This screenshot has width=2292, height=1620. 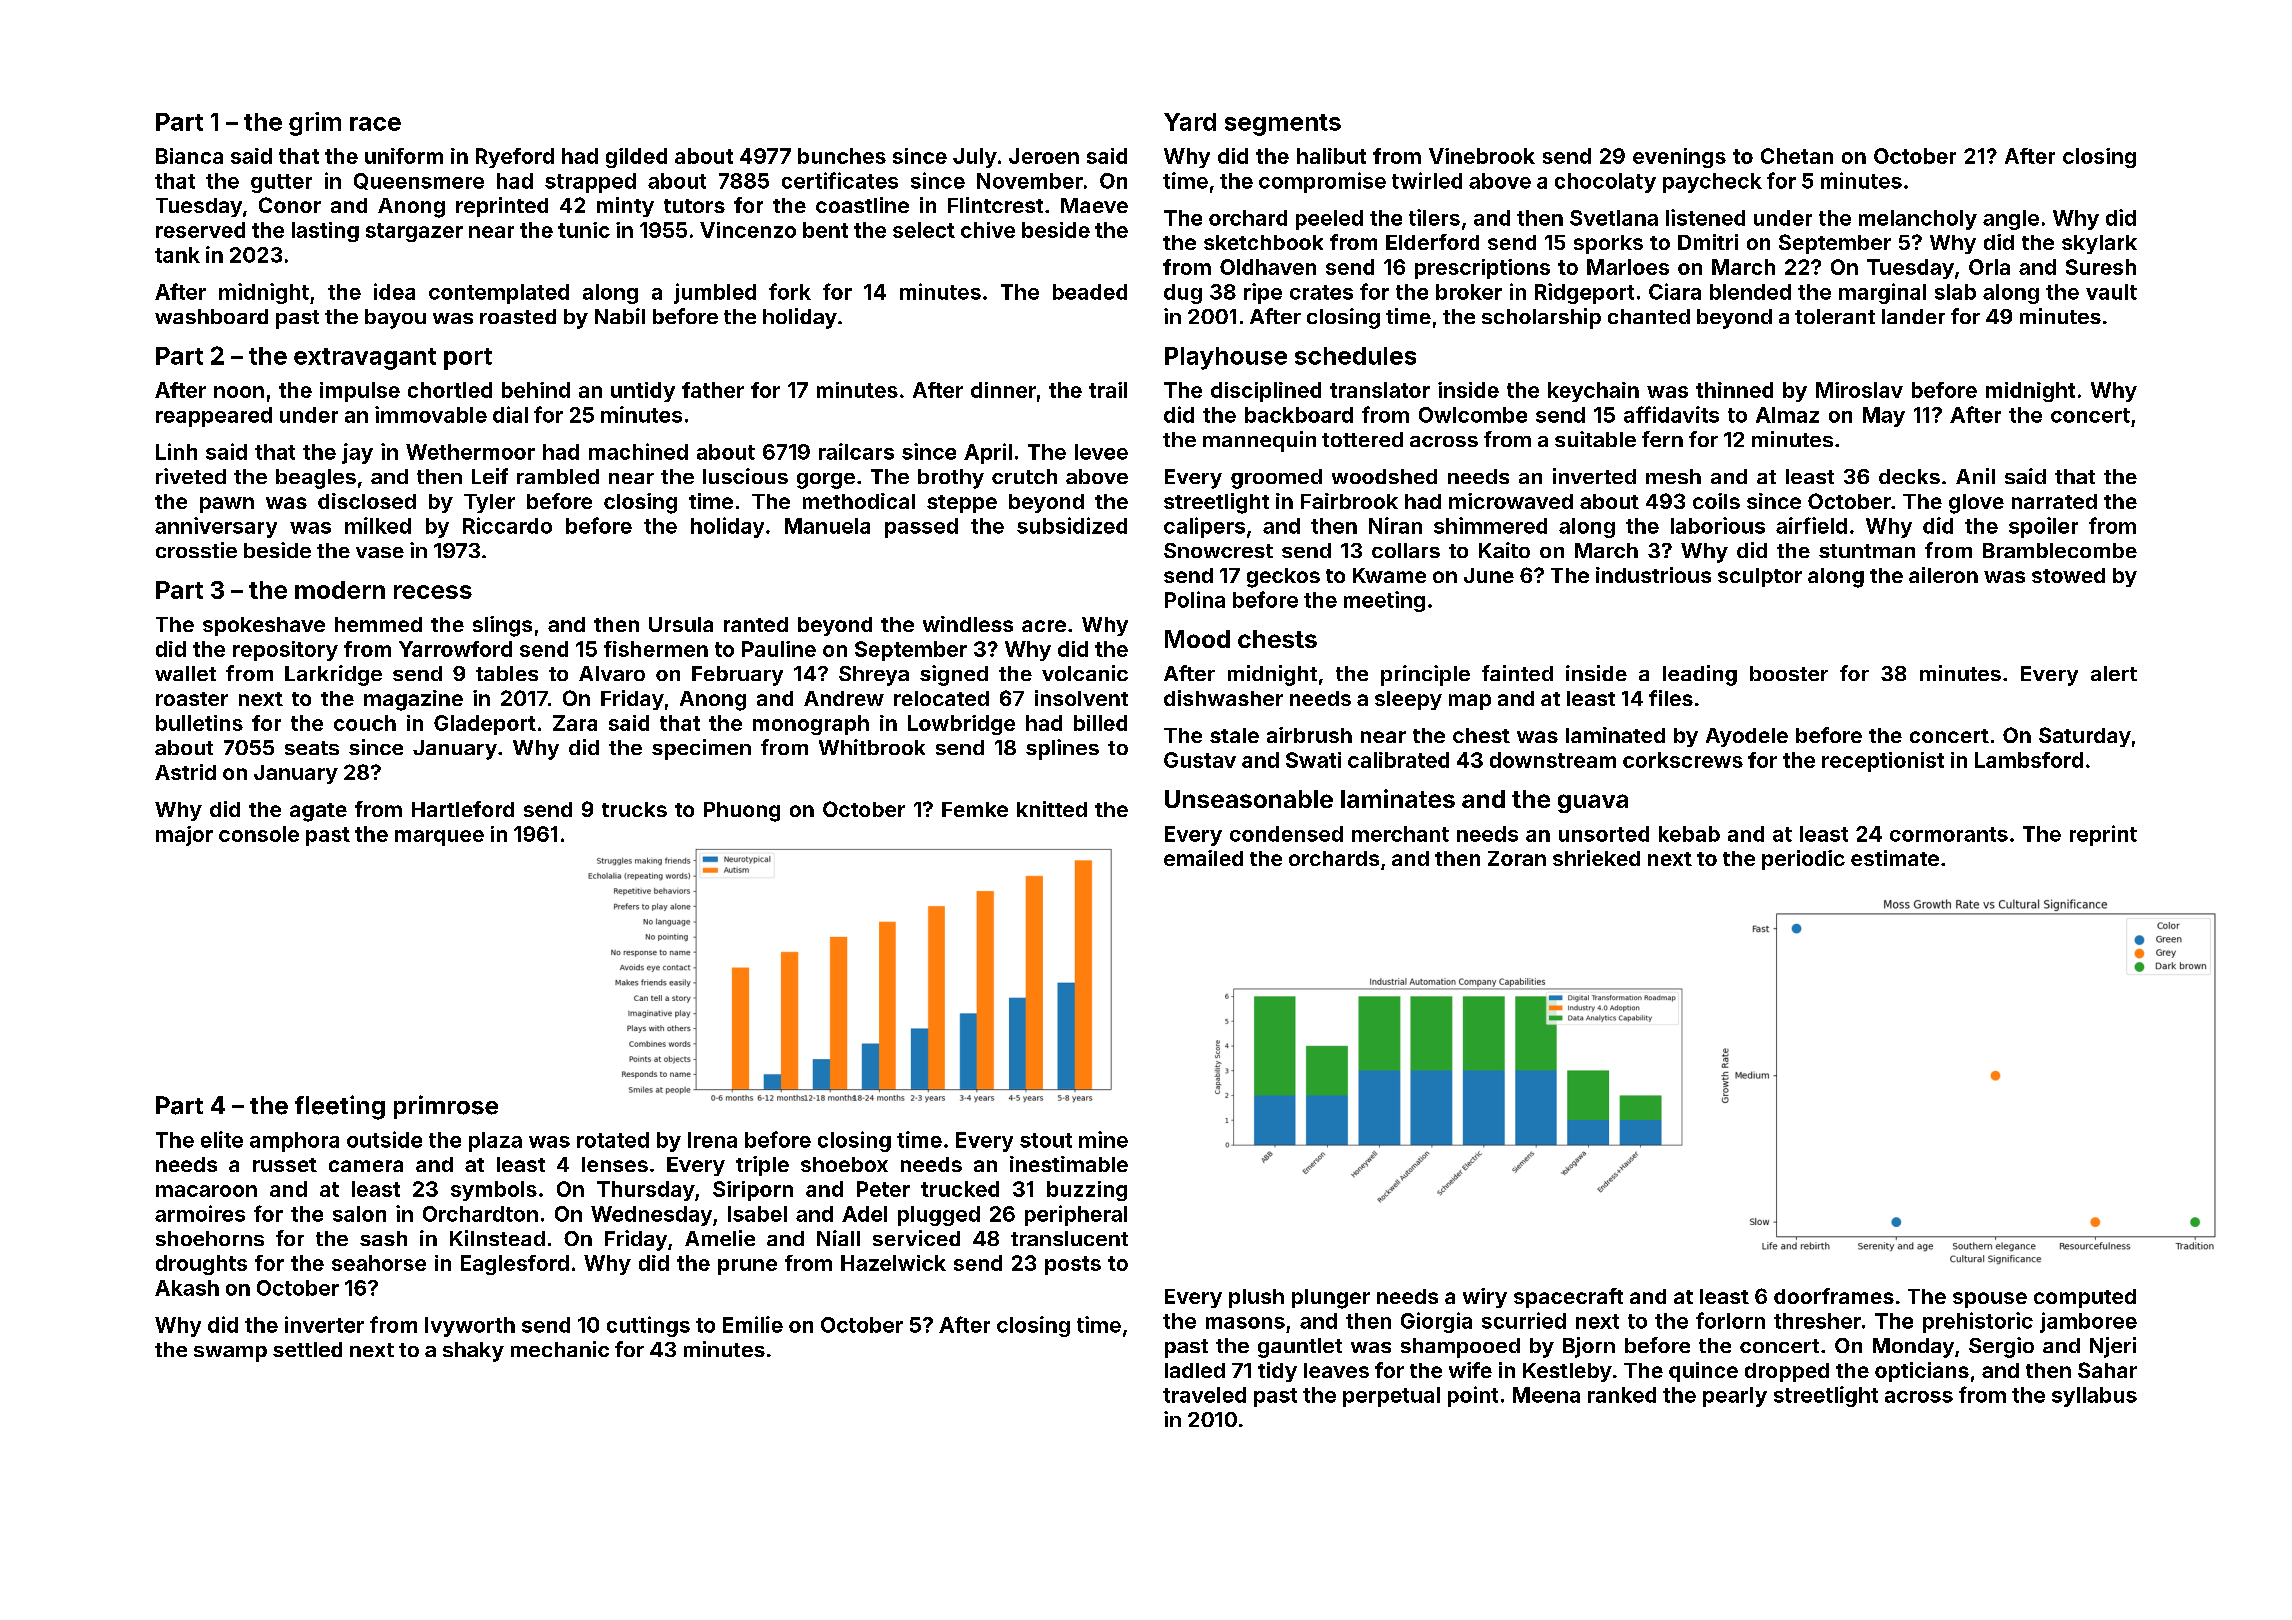 What do you see at coordinates (1797, 156) in the screenshot?
I see `Chetan` at bounding box center [1797, 156].
